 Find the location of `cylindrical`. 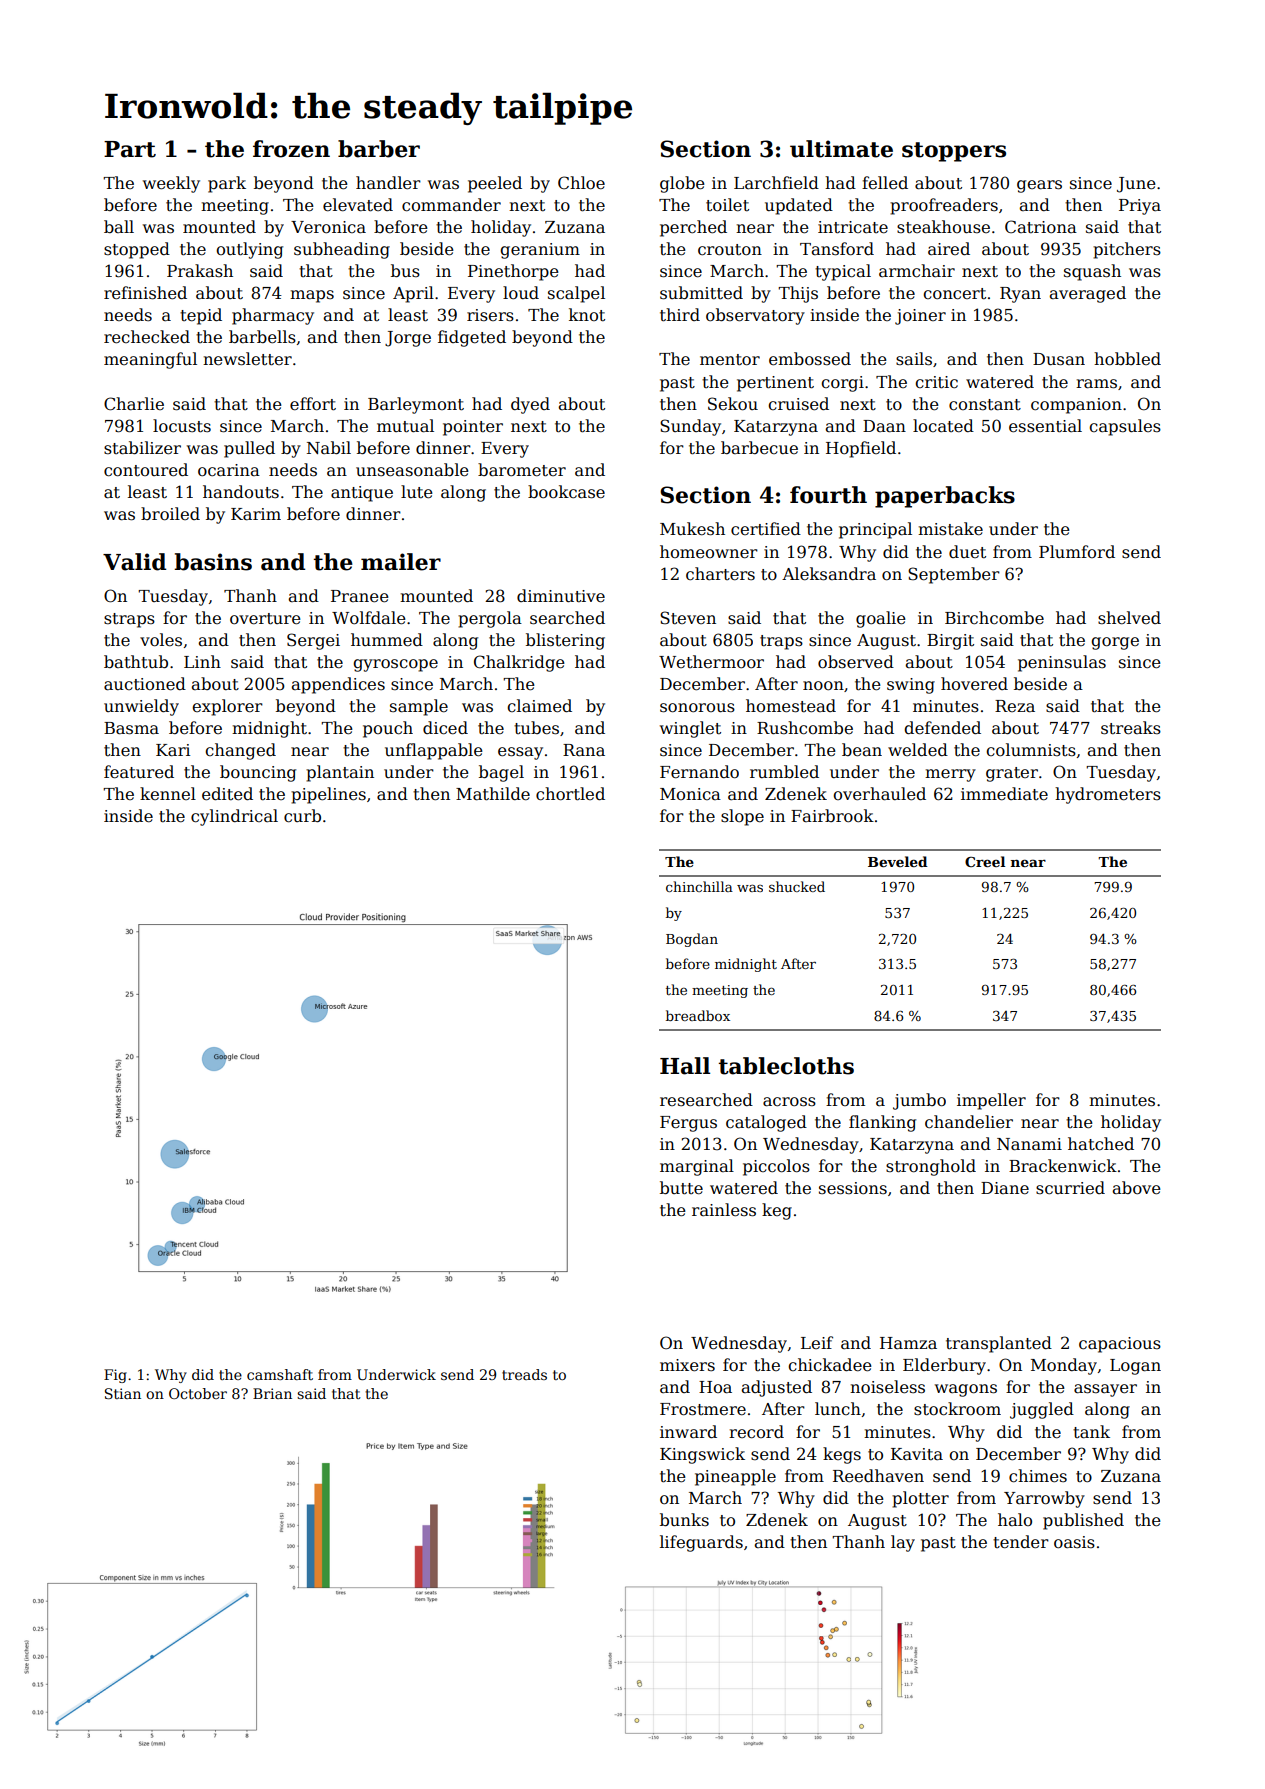

cylindrical is located at coordinates (234, 817).
